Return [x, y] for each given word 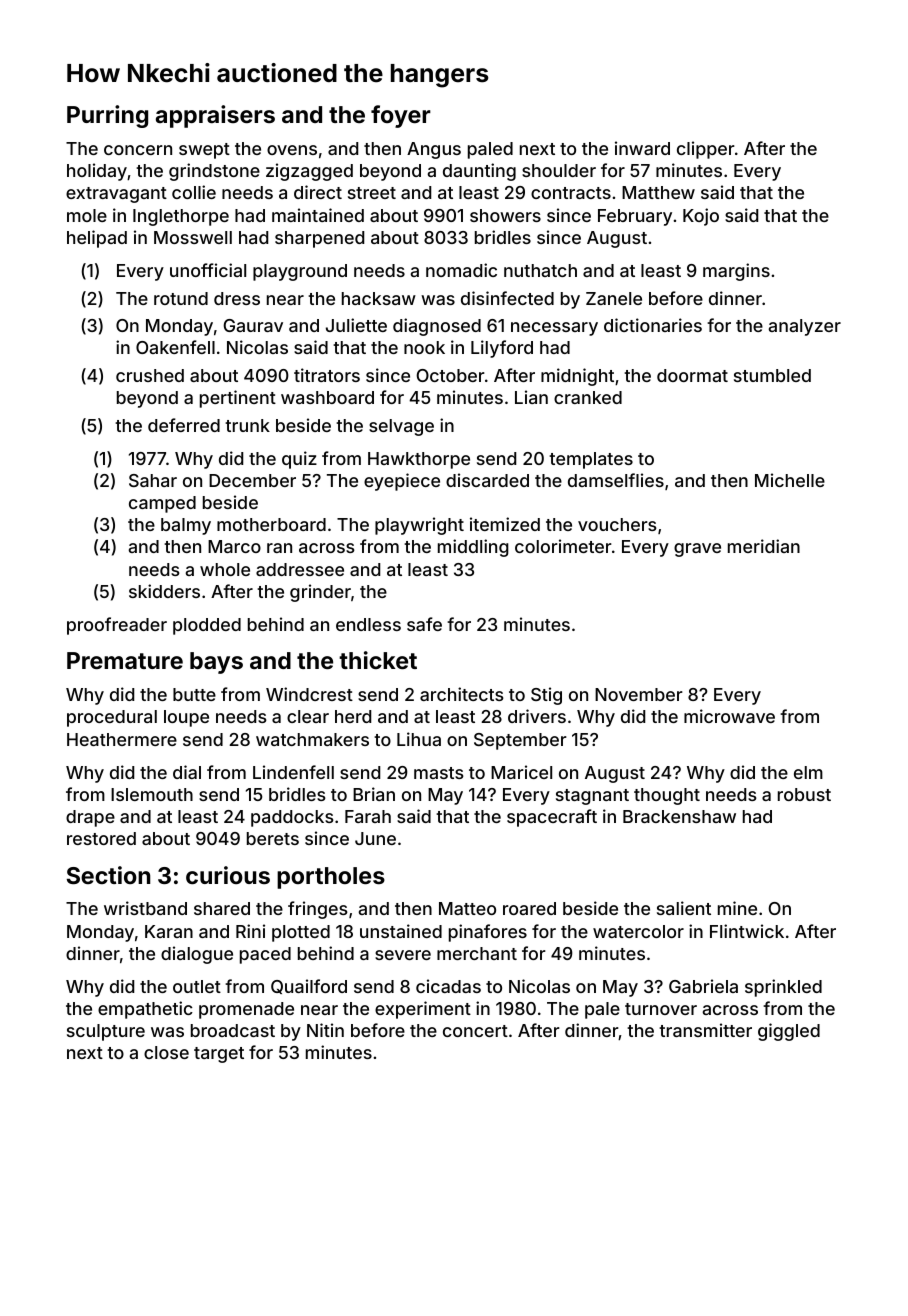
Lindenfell [293, 772]
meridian [764, 546]
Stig [546, 696]
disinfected [507, 298]
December [252, 480]
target [219, 1055]
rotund [181, 298]
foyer [401, 116]
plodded [207, 626]
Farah [368, 816]
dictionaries [653, 325]
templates [591, 460]
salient [684, 908]
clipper [706, 150]
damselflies [616, 480]
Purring [107, 116]
